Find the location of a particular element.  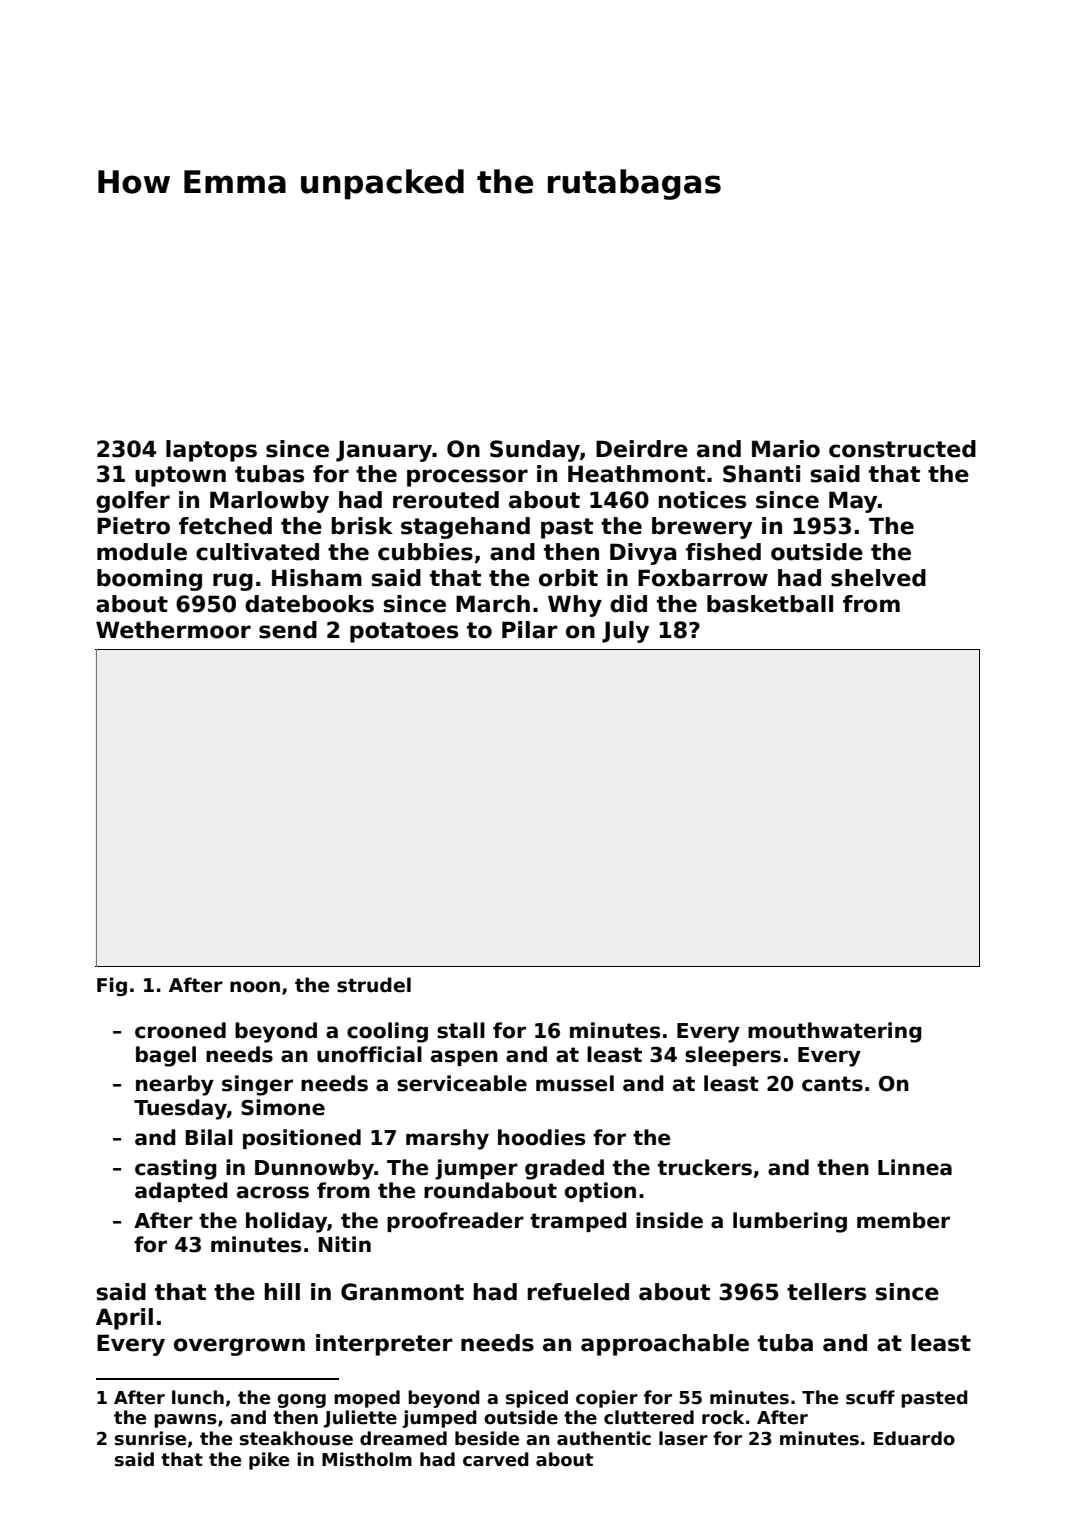

July is located at coordinates (625, 632).
